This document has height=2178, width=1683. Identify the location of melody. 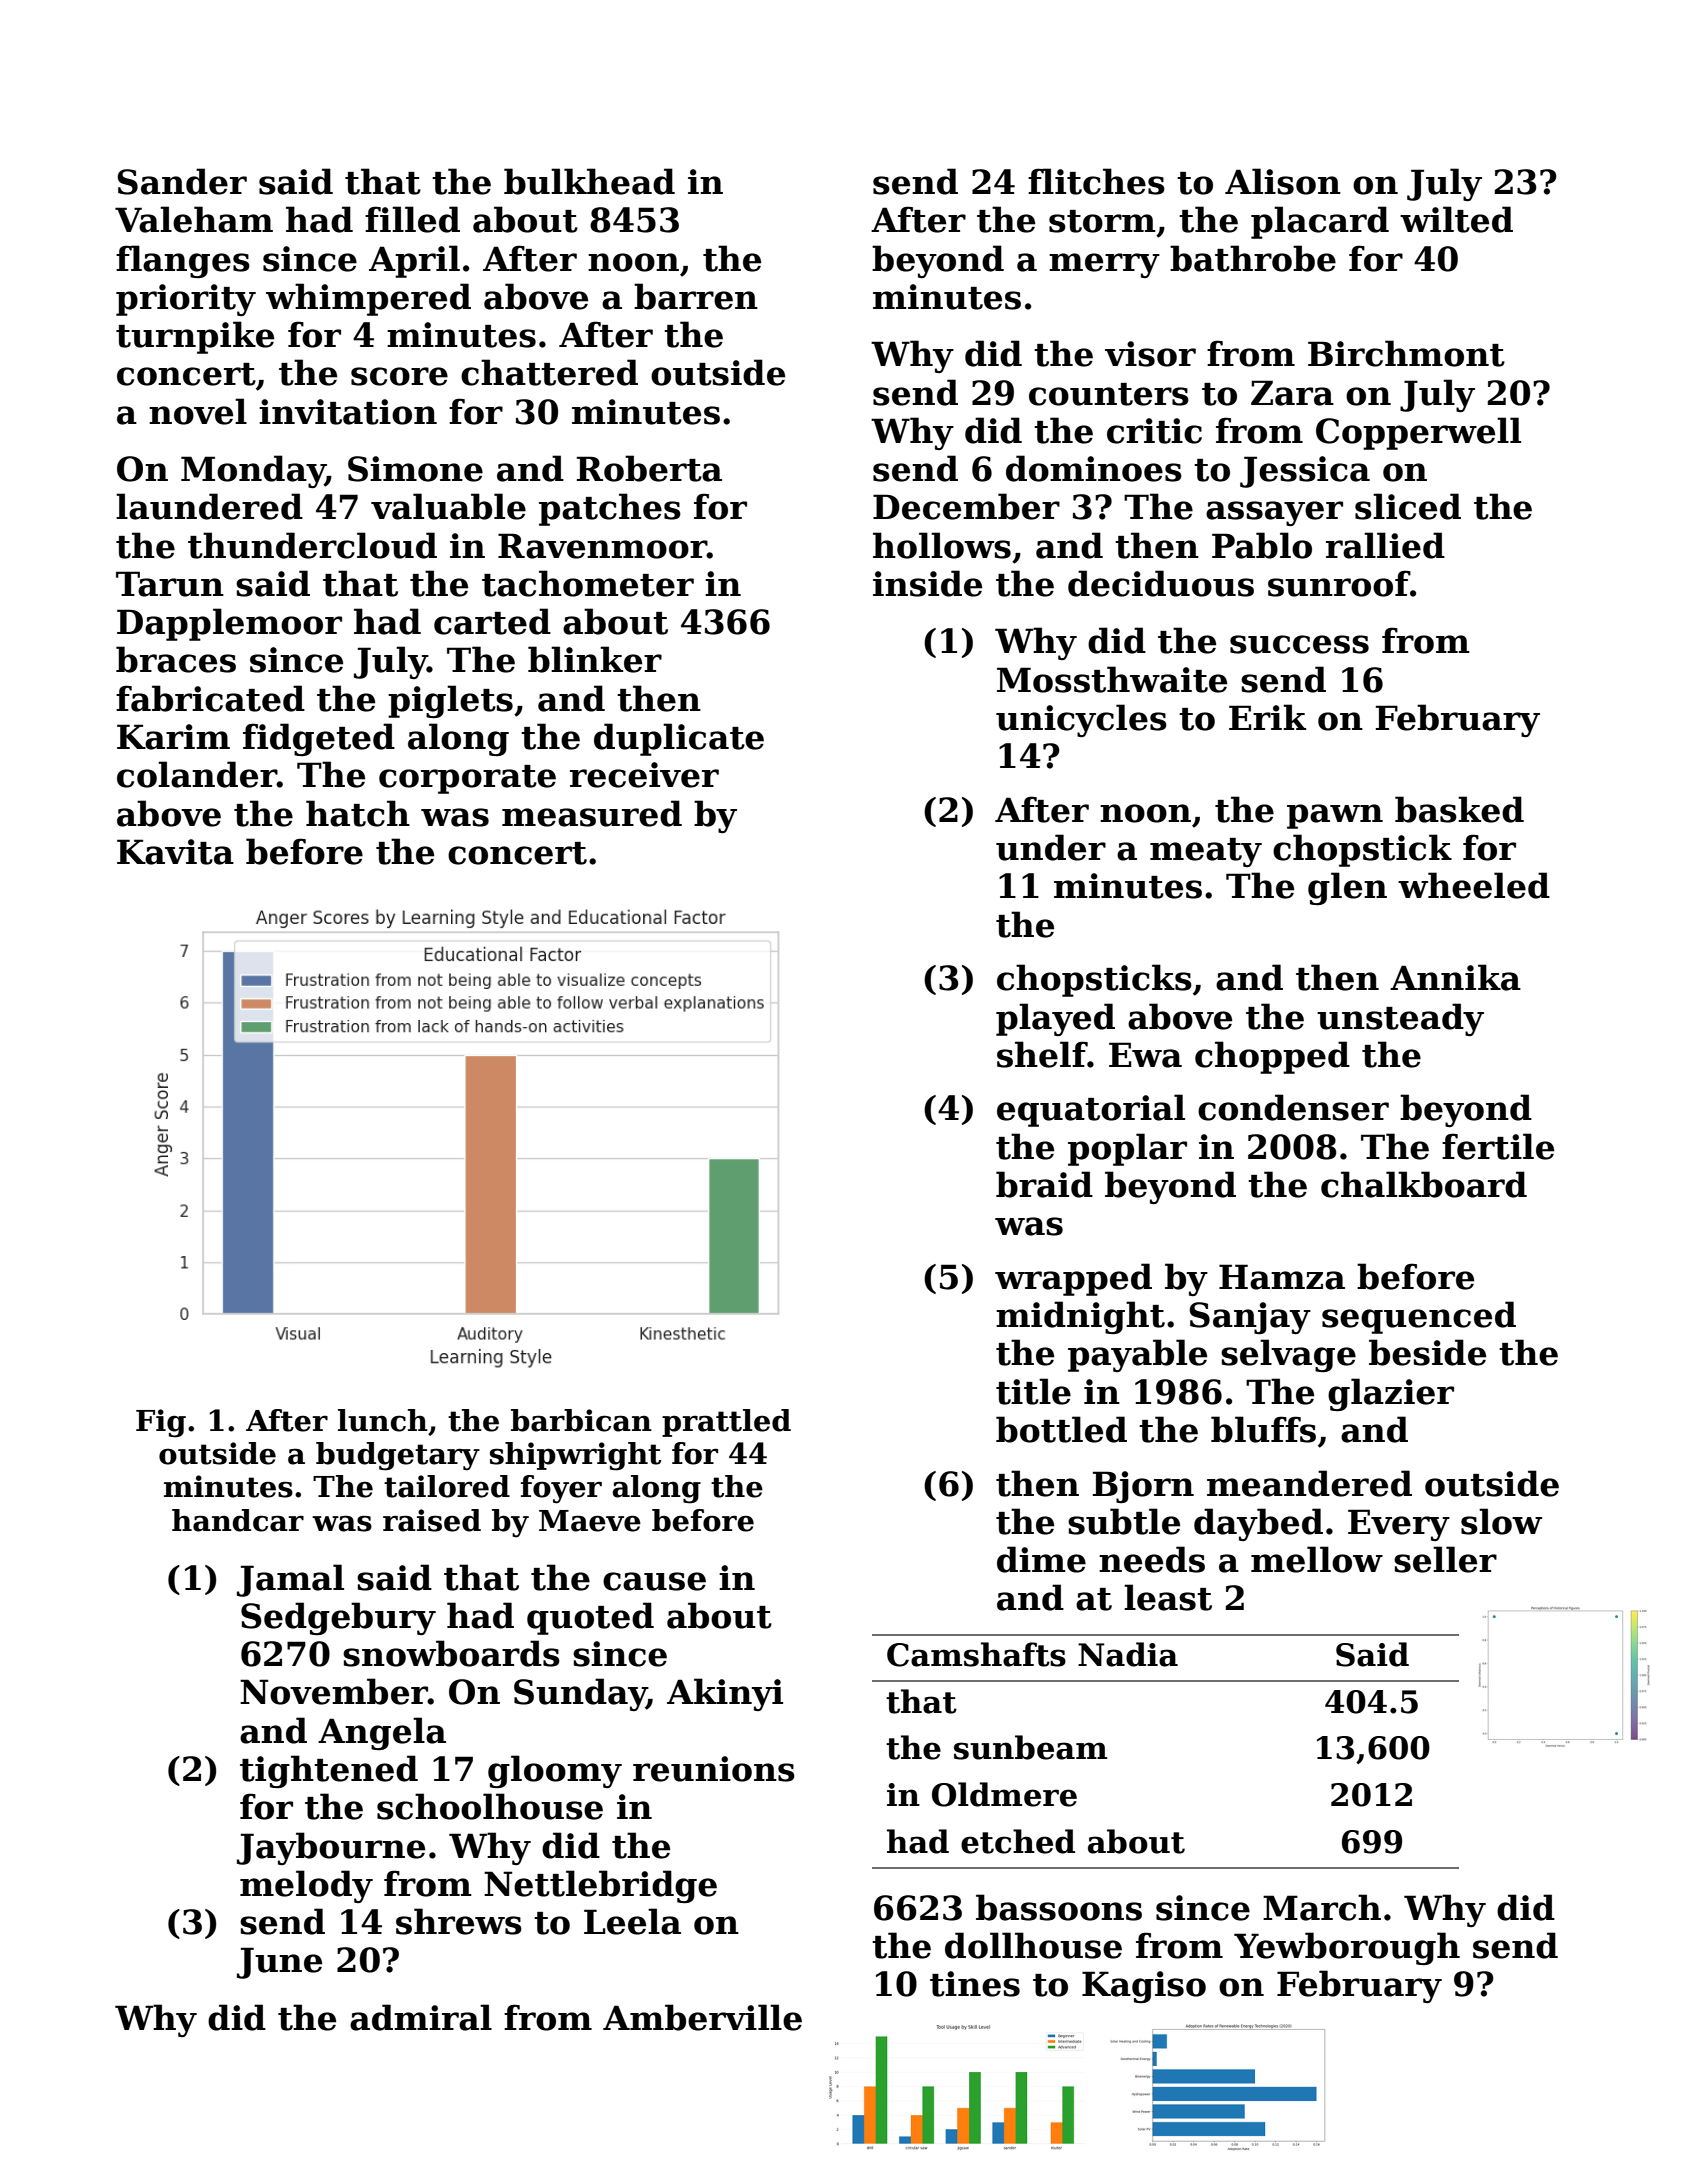
(306, 1886).
